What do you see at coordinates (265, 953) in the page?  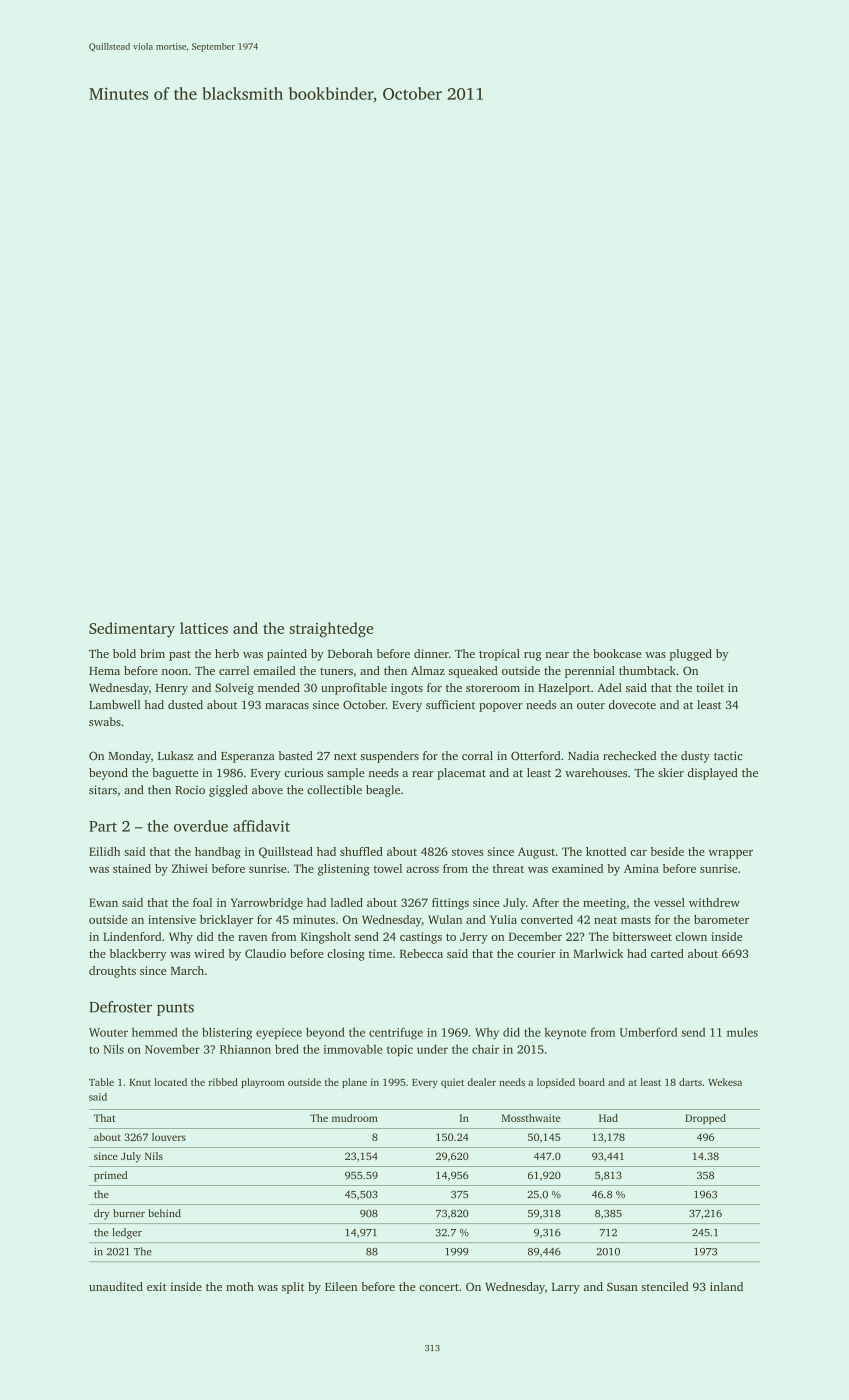 I see `Claudio` at bounding box center [265, 953].
